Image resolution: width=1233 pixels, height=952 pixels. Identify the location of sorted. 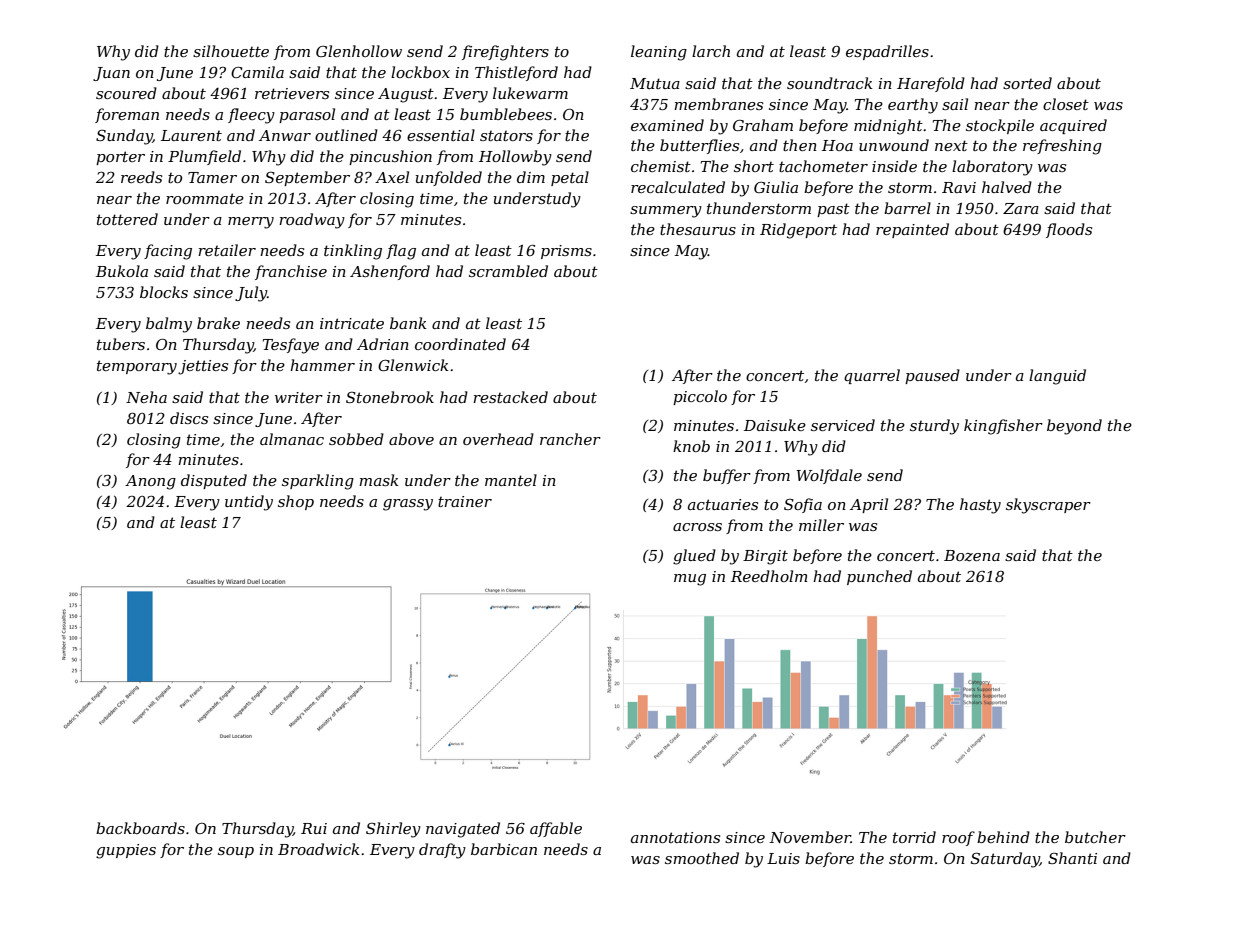
(1027, 83).
